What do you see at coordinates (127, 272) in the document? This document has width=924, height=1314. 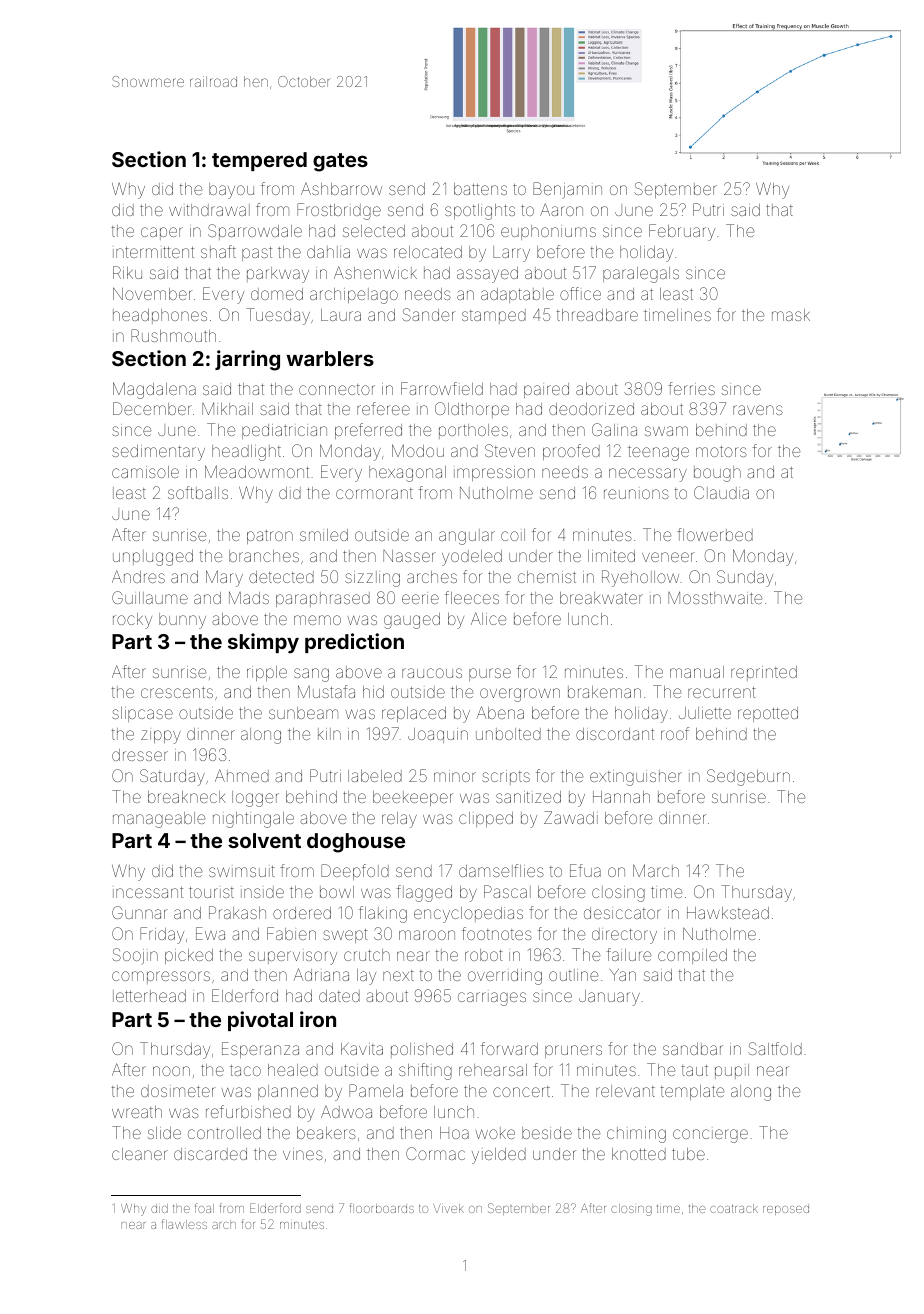 I see `Riku` at bounding box center [127, 272].
